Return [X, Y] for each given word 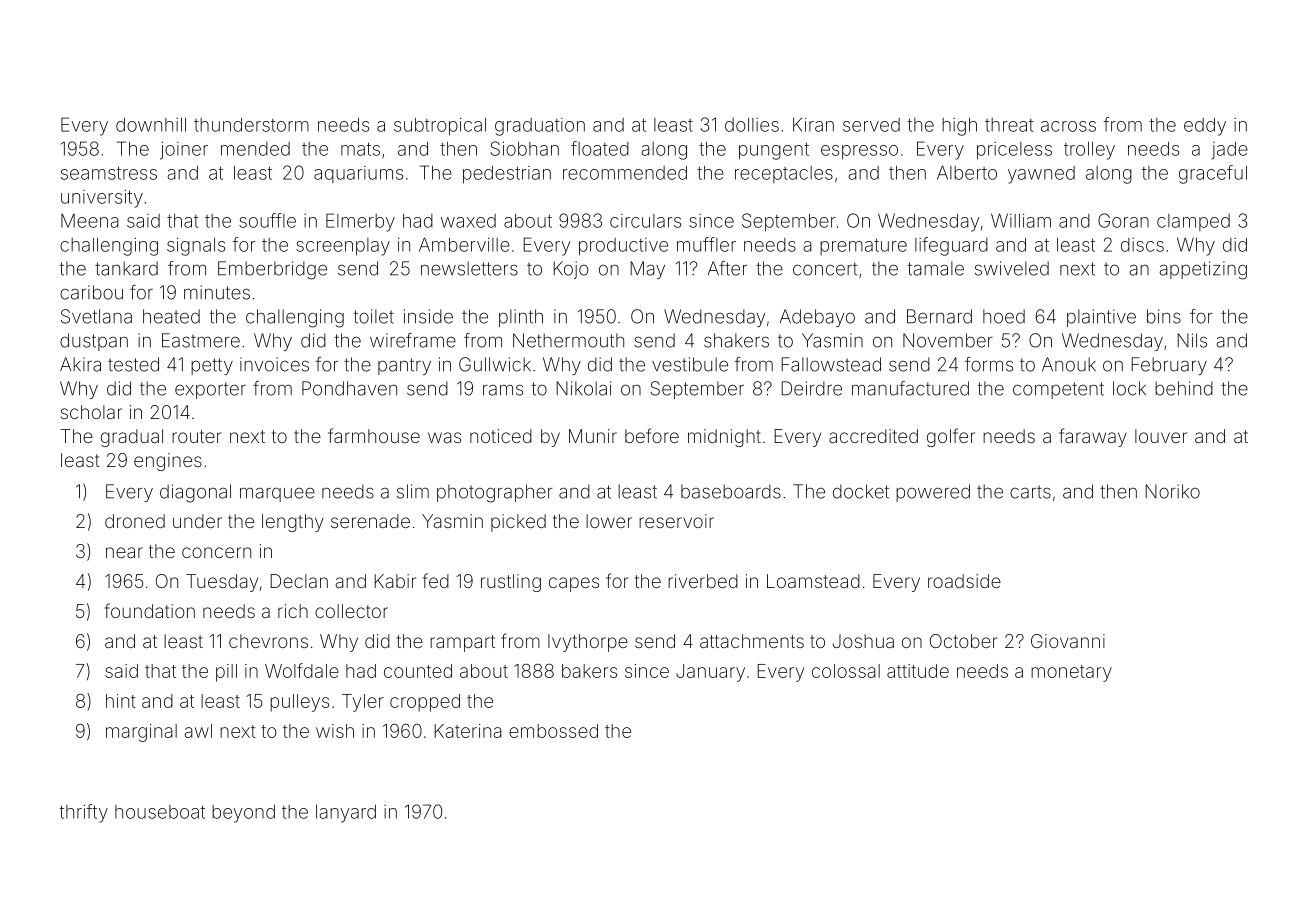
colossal [846, 671]
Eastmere [201, 340]
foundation [150, 610]
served [871, 125]
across [1068, 126]
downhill [151, 124]
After [727, 268]
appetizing [1203, 270]
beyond [243, 813]
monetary [1071, 673]
